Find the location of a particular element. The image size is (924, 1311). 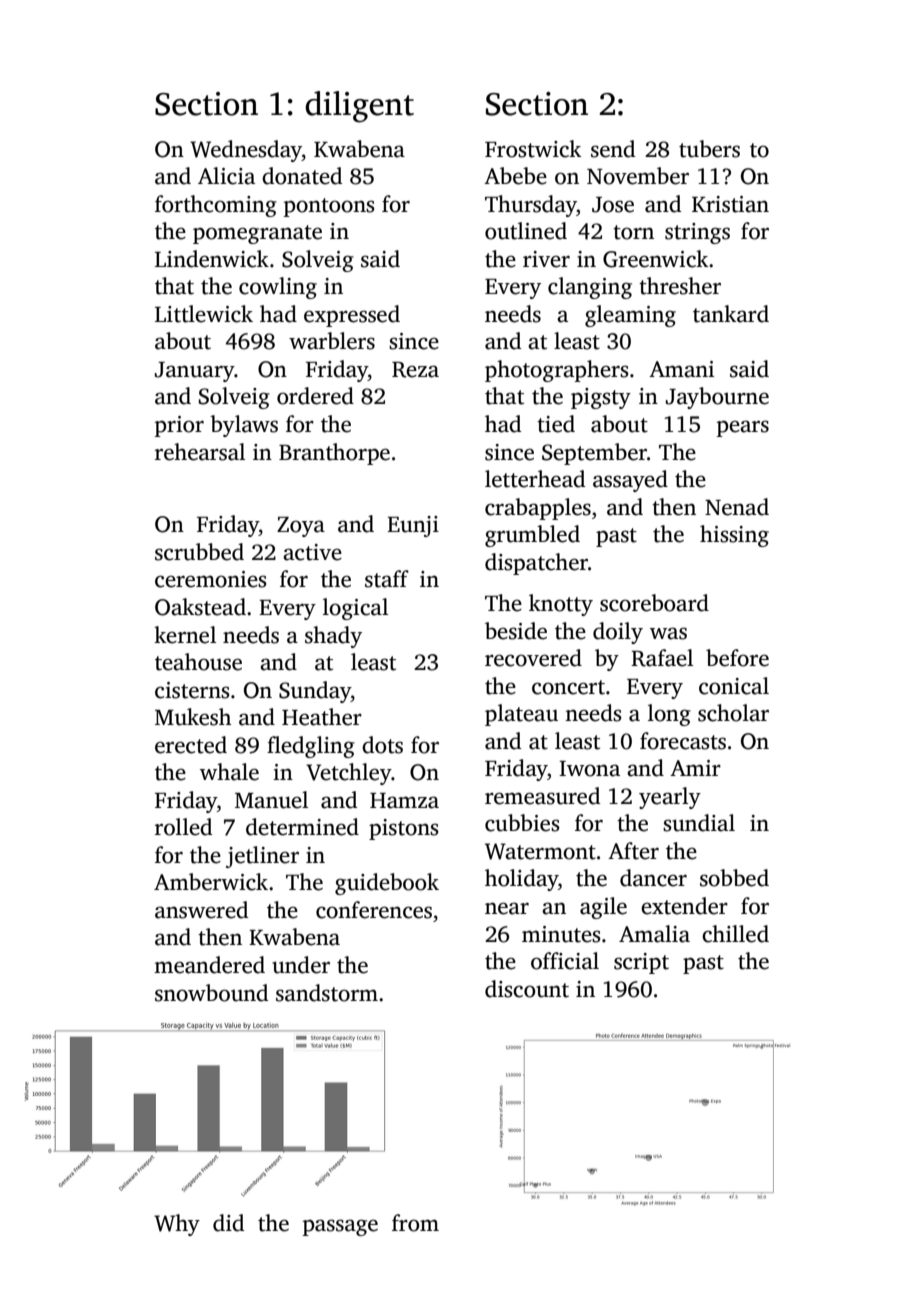

Reza is located at coordinates (415, 370).
